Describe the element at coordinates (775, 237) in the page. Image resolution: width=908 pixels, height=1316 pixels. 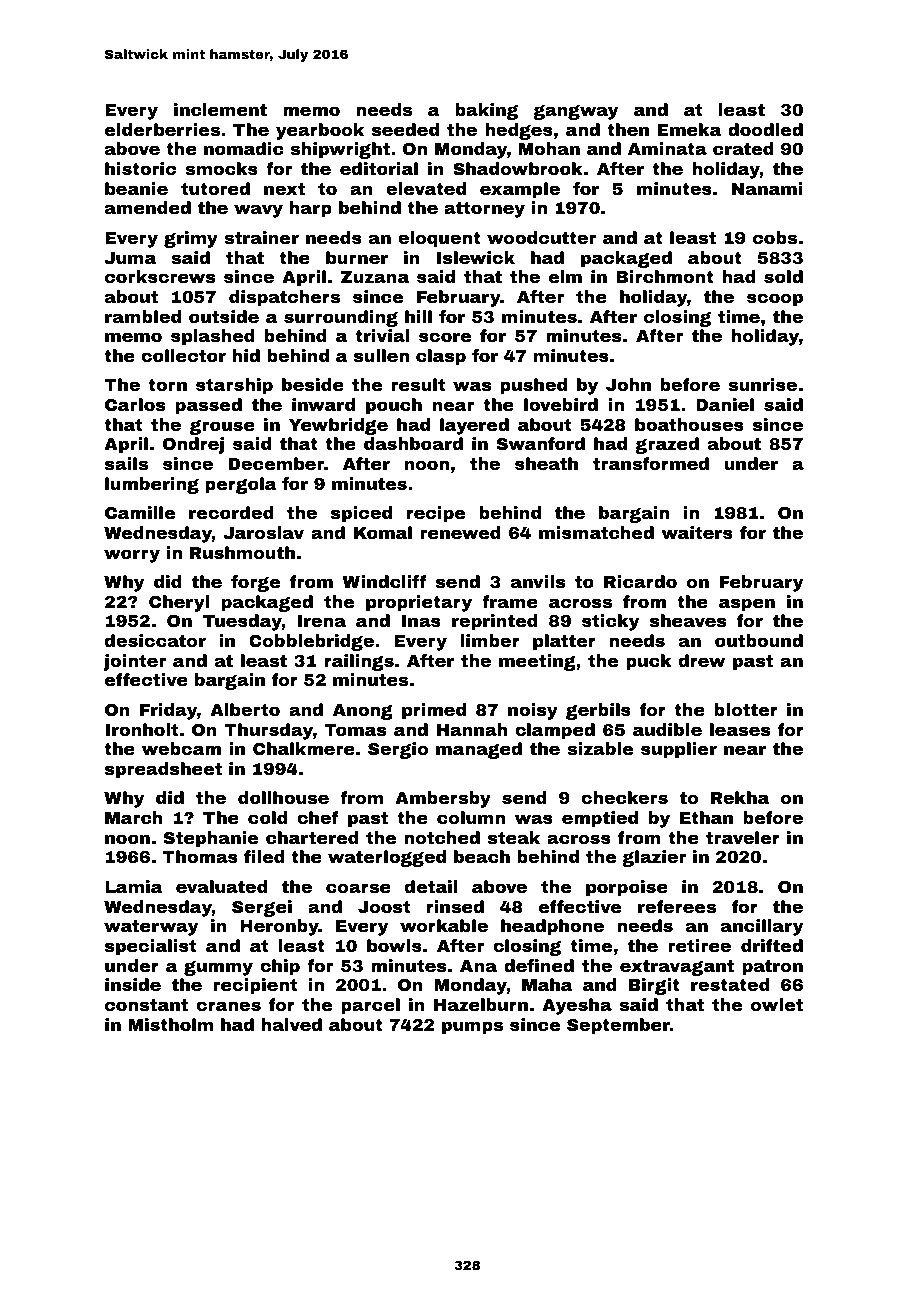
I see `cobs` at that location.
